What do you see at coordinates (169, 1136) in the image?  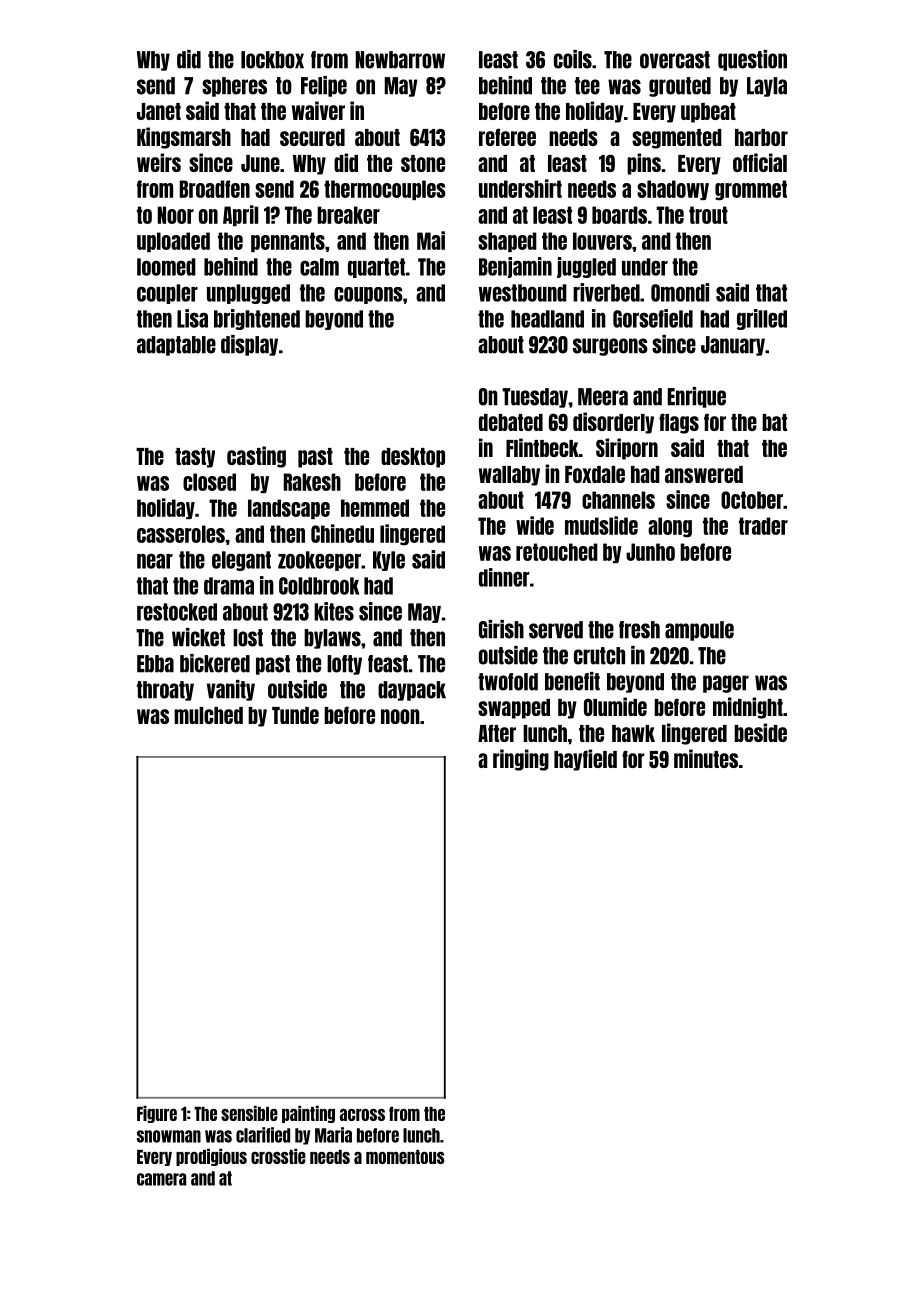 I see `snowman` at bounding box center [169, 1136].
